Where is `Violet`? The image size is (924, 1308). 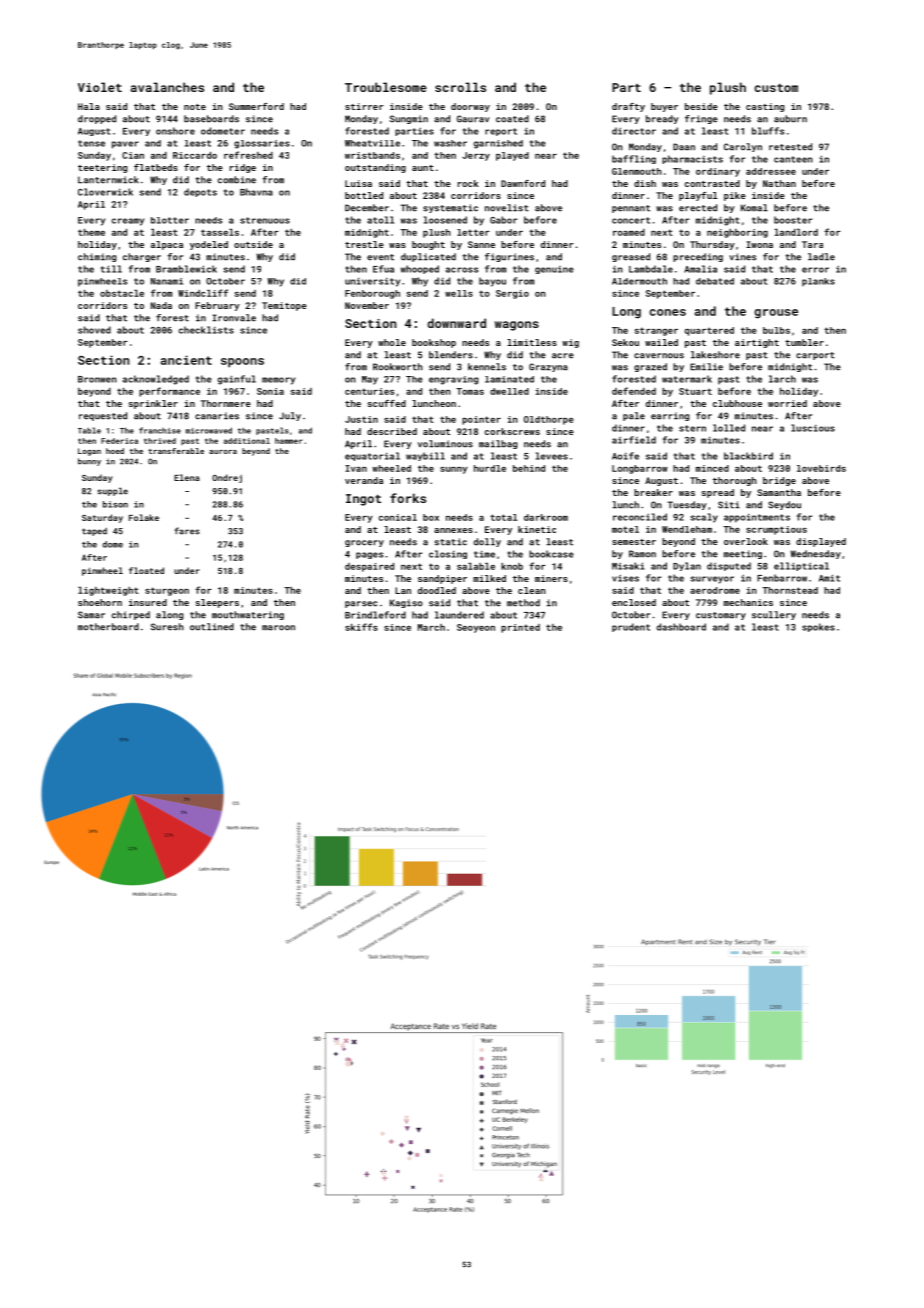 Violet is located at coordinates (100, 87).
